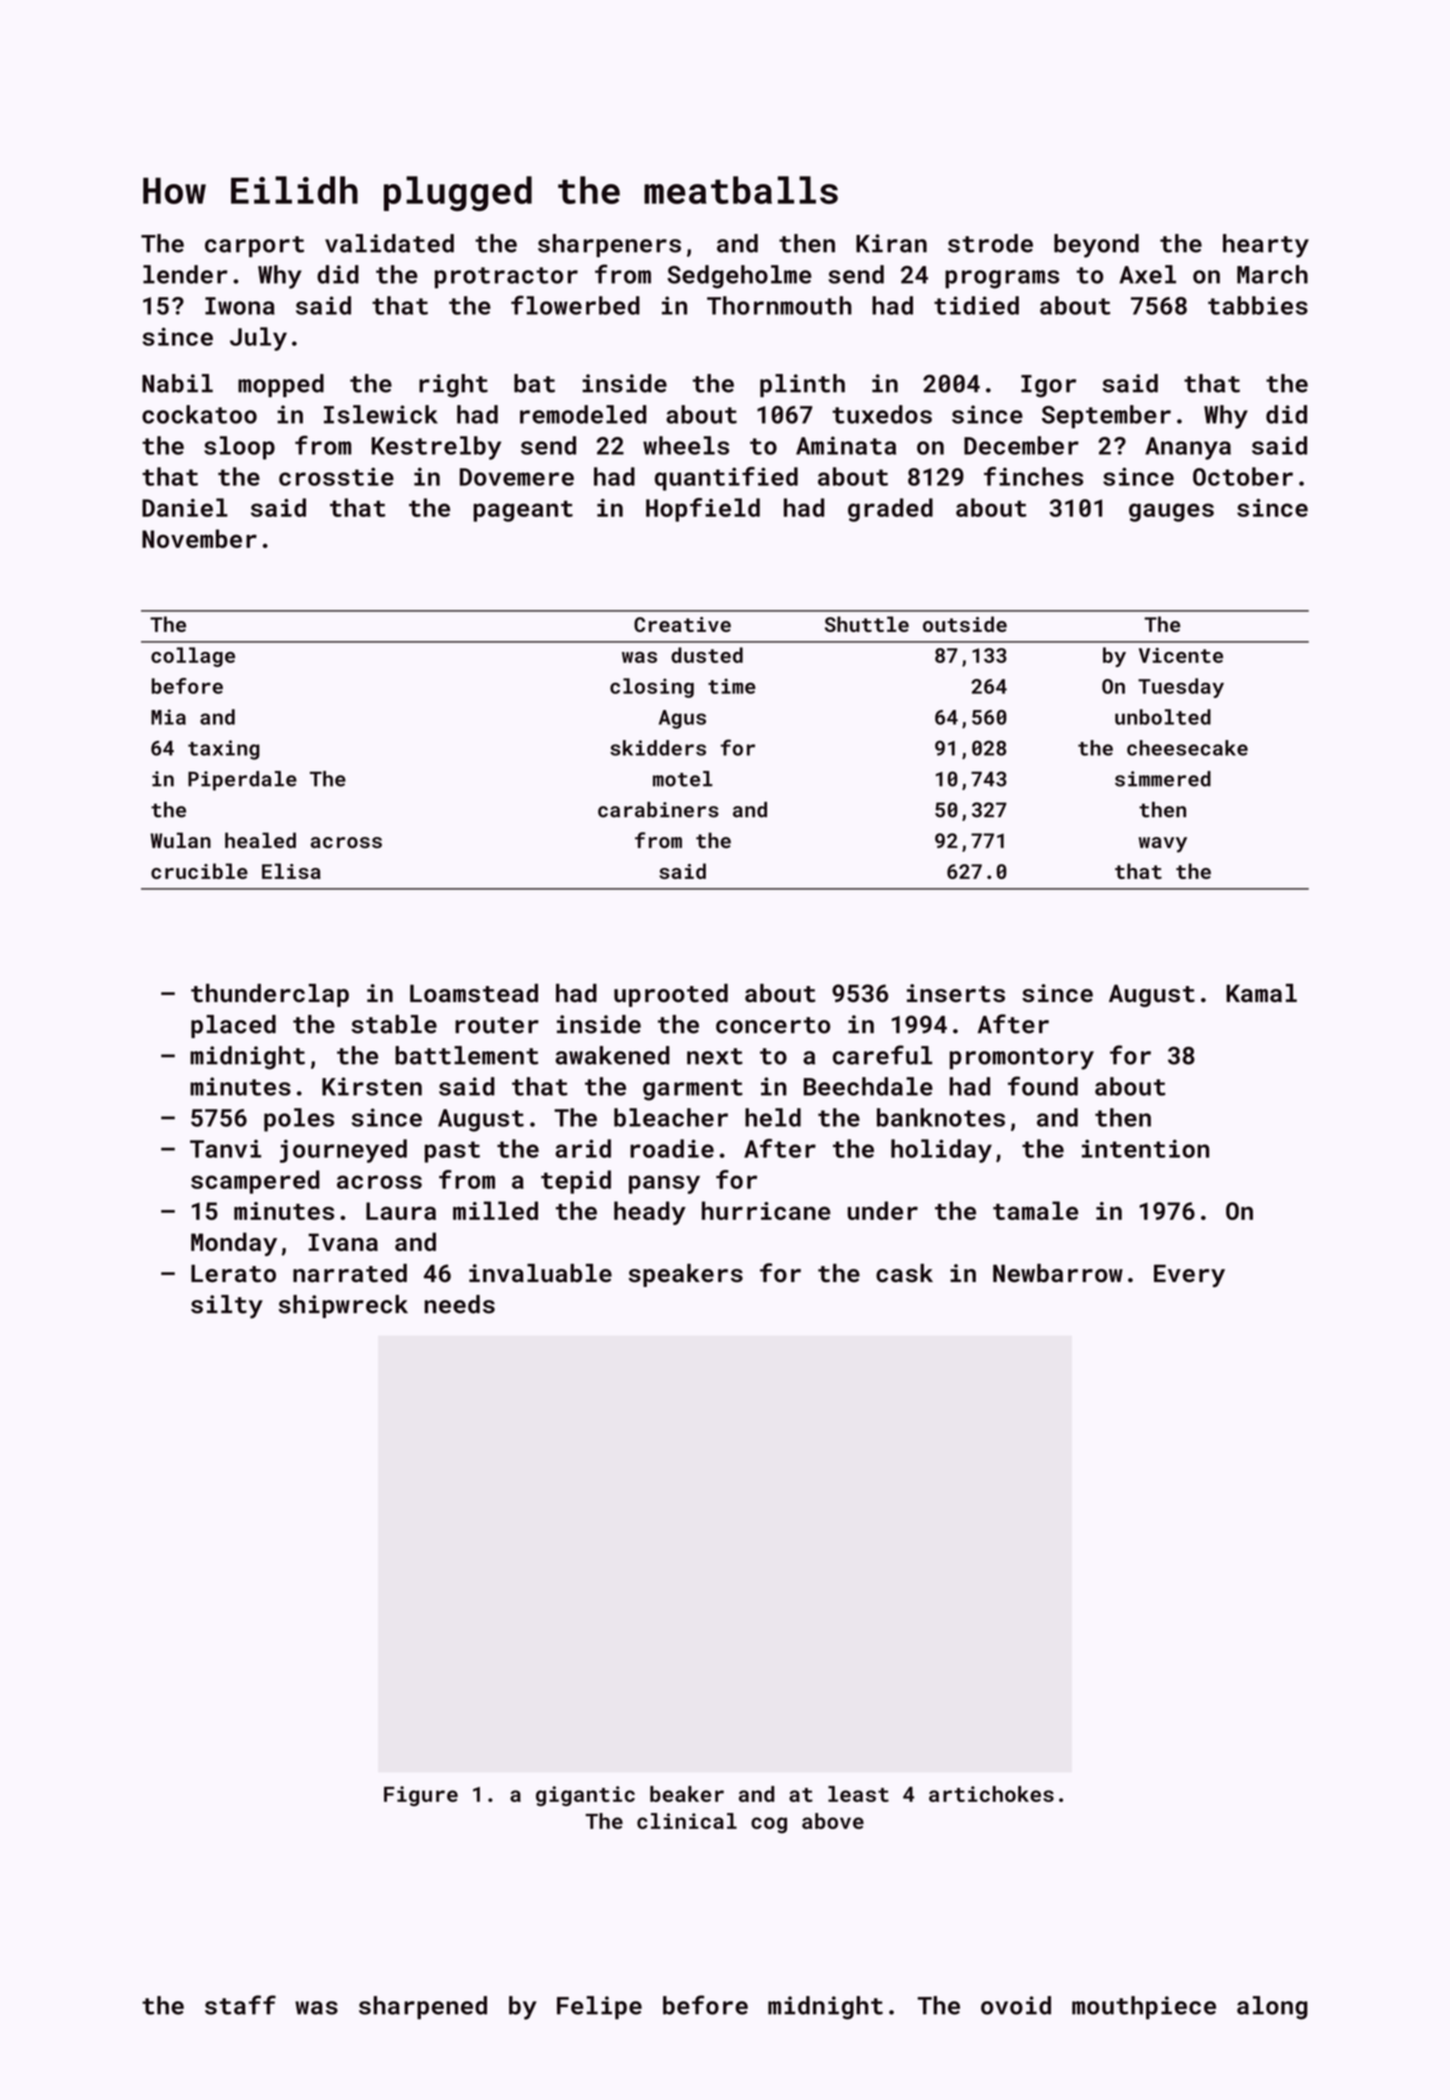 The width and height of the screenshot is (1450, 2100). I want to click on Kamal, so click(1261, 993).
